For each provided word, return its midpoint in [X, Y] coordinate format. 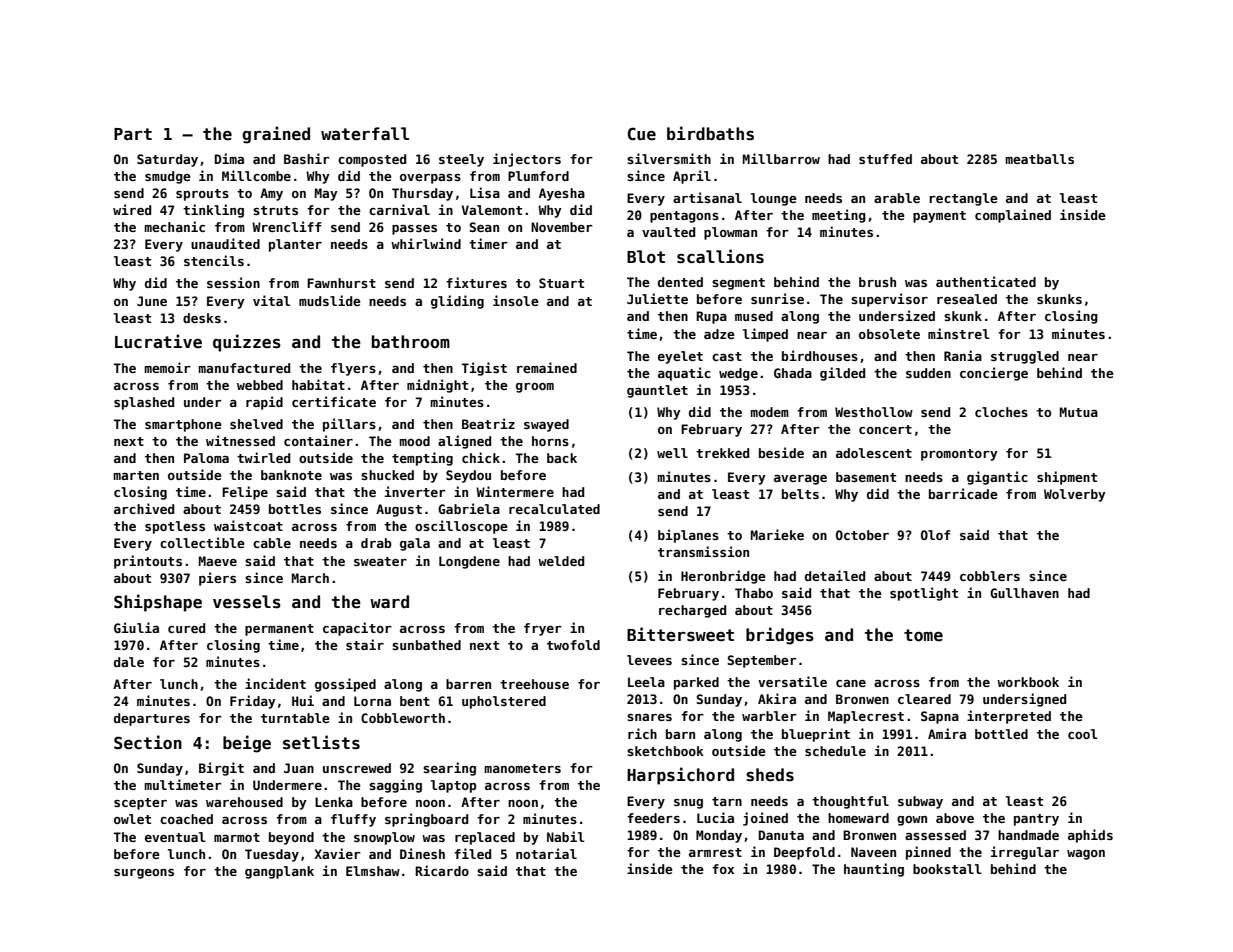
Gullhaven [1024, 593]
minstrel [959, 333]
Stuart [561, 283]
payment [939, 217]
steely [461, 160]
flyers [353, 369]
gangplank [279, 872]
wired [132, 209]
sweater [380, 561]
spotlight [924, 594]
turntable [295, 718]
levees [649, 660]
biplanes [688, 536]
